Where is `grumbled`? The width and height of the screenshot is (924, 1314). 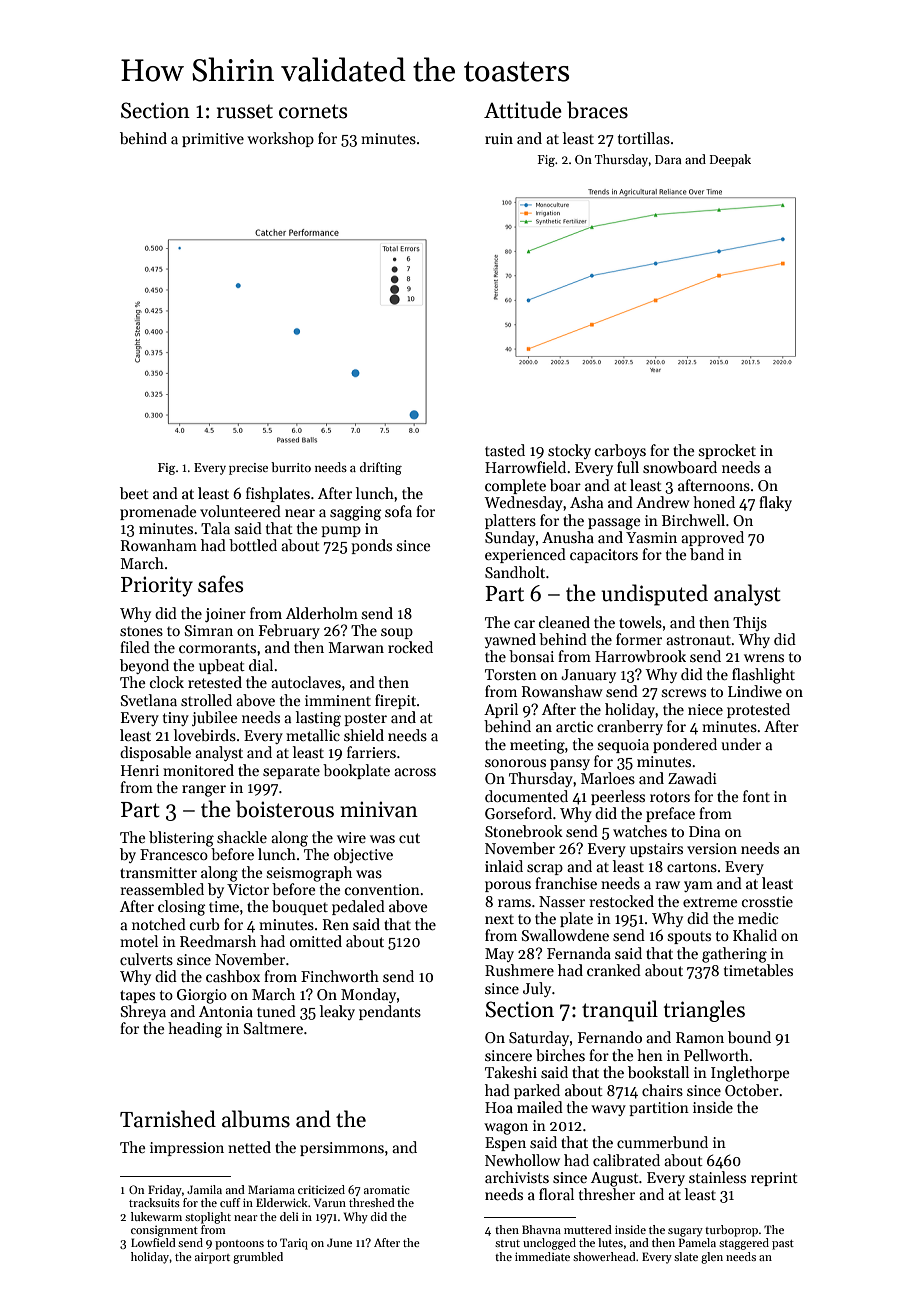 grumbled is located at coordinates (258, 1258).
